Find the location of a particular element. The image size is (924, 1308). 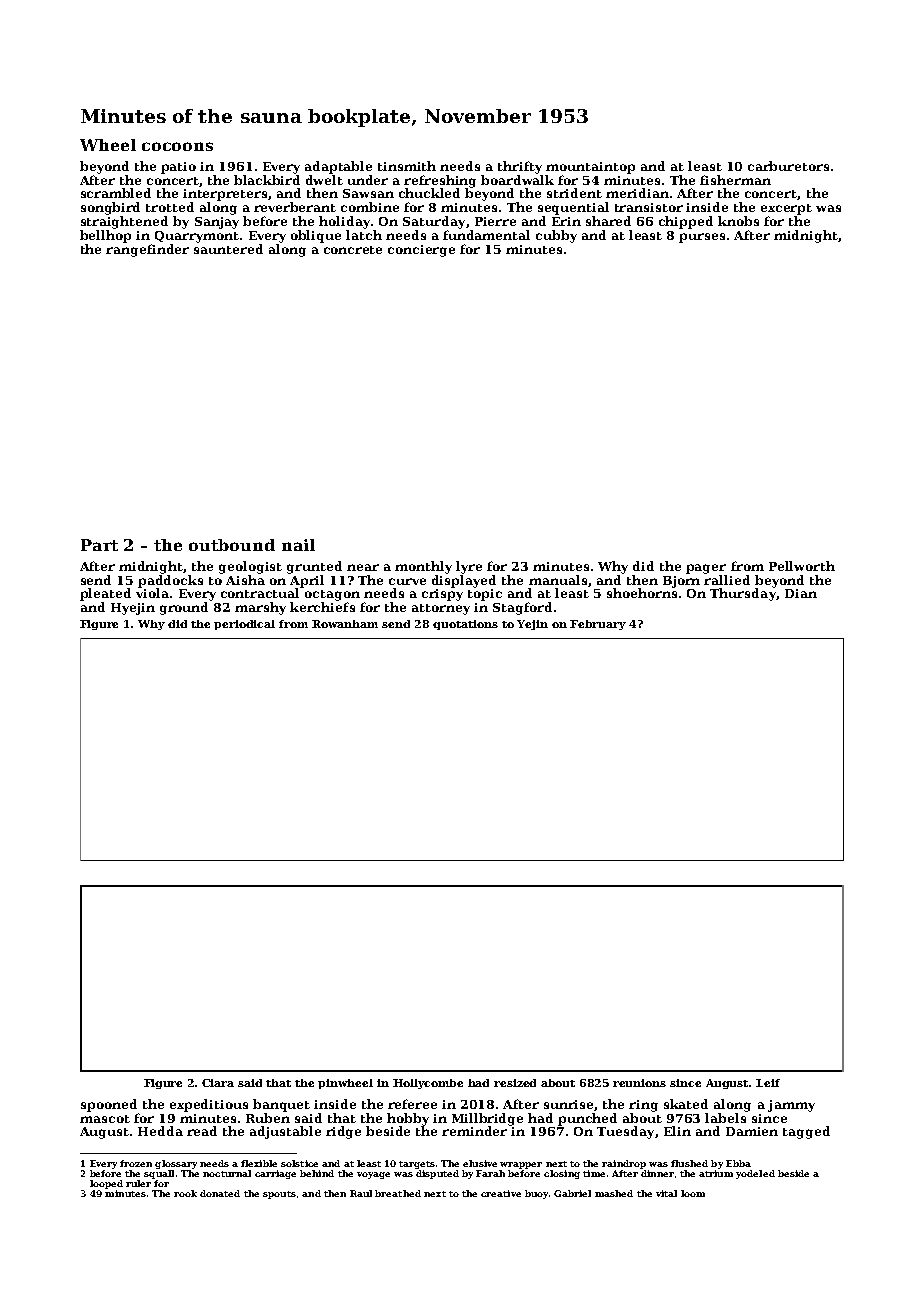

Ciara is located at coordinates (218, 1083).
